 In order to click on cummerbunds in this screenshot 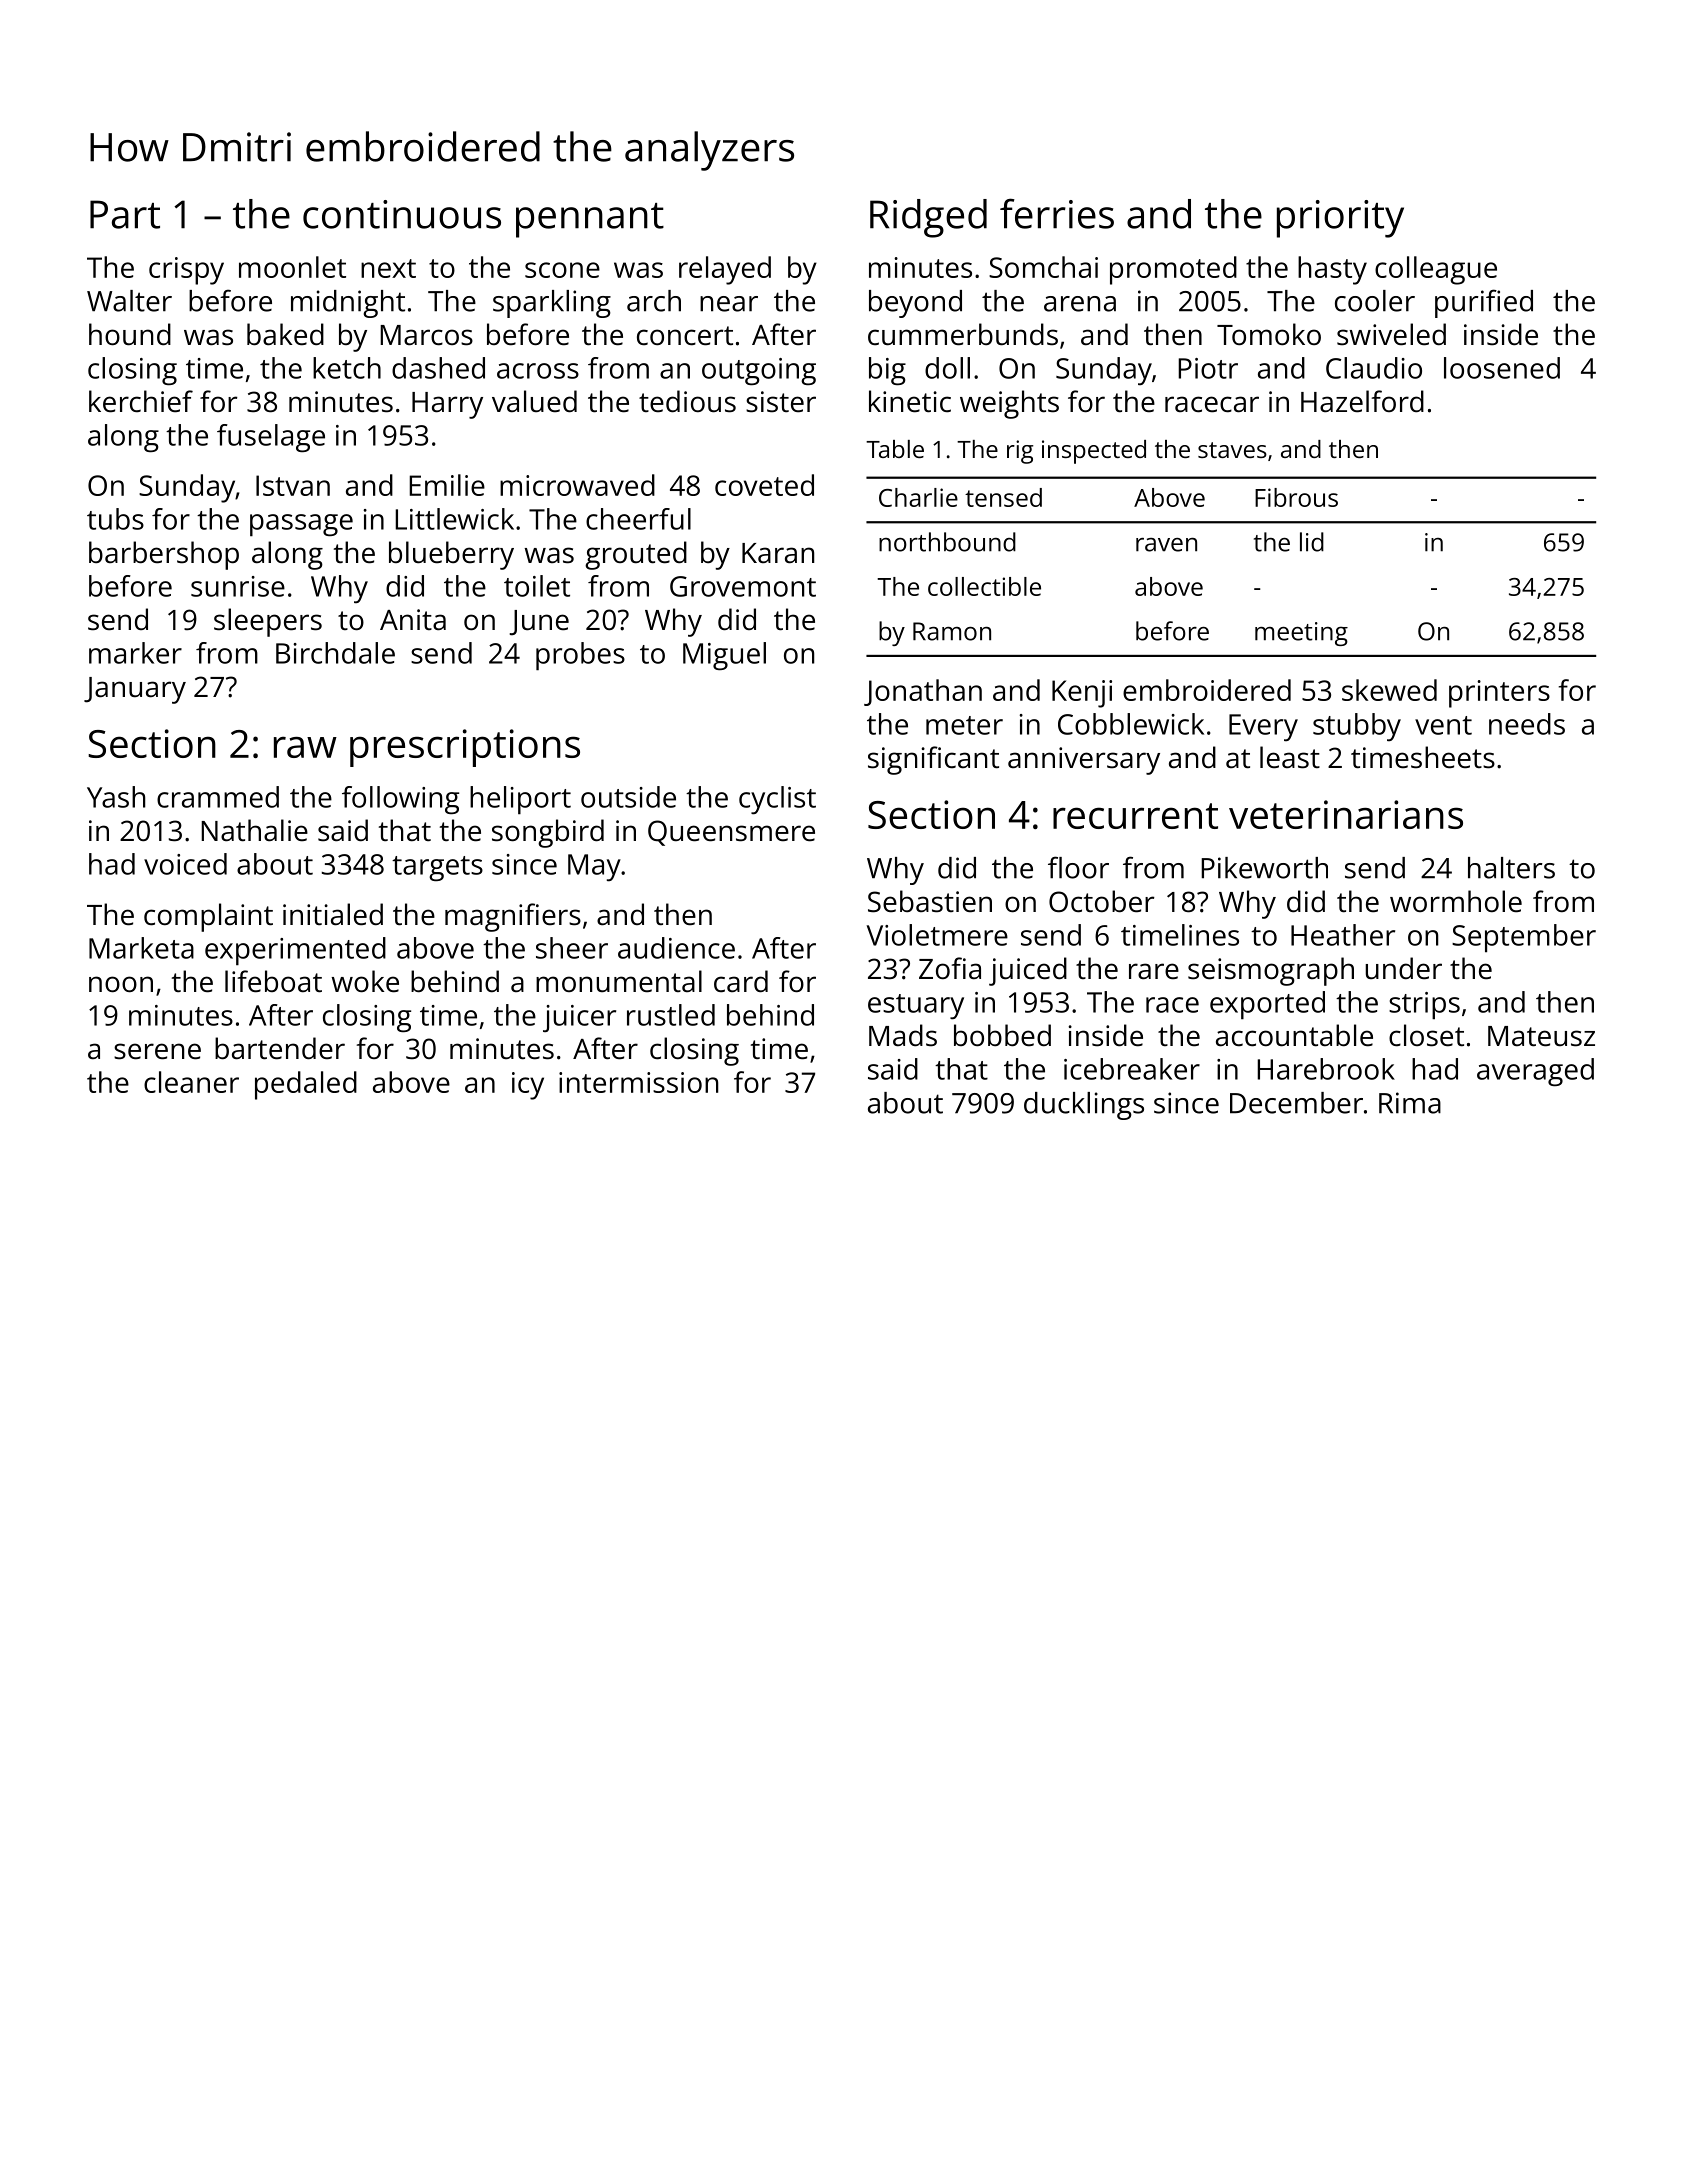, I will do `click(963, 334)`.
